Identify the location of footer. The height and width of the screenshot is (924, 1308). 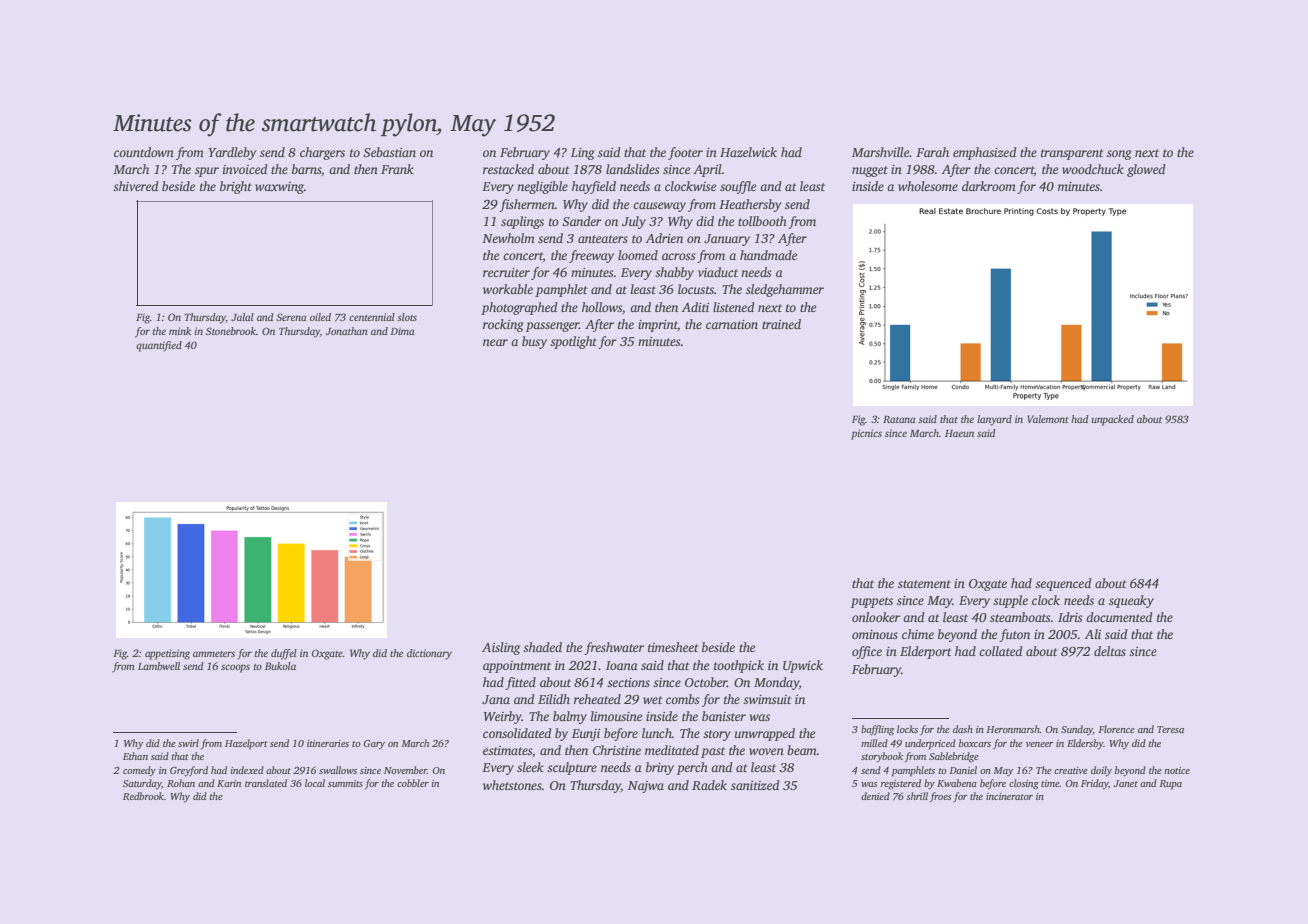
(685, 153).
